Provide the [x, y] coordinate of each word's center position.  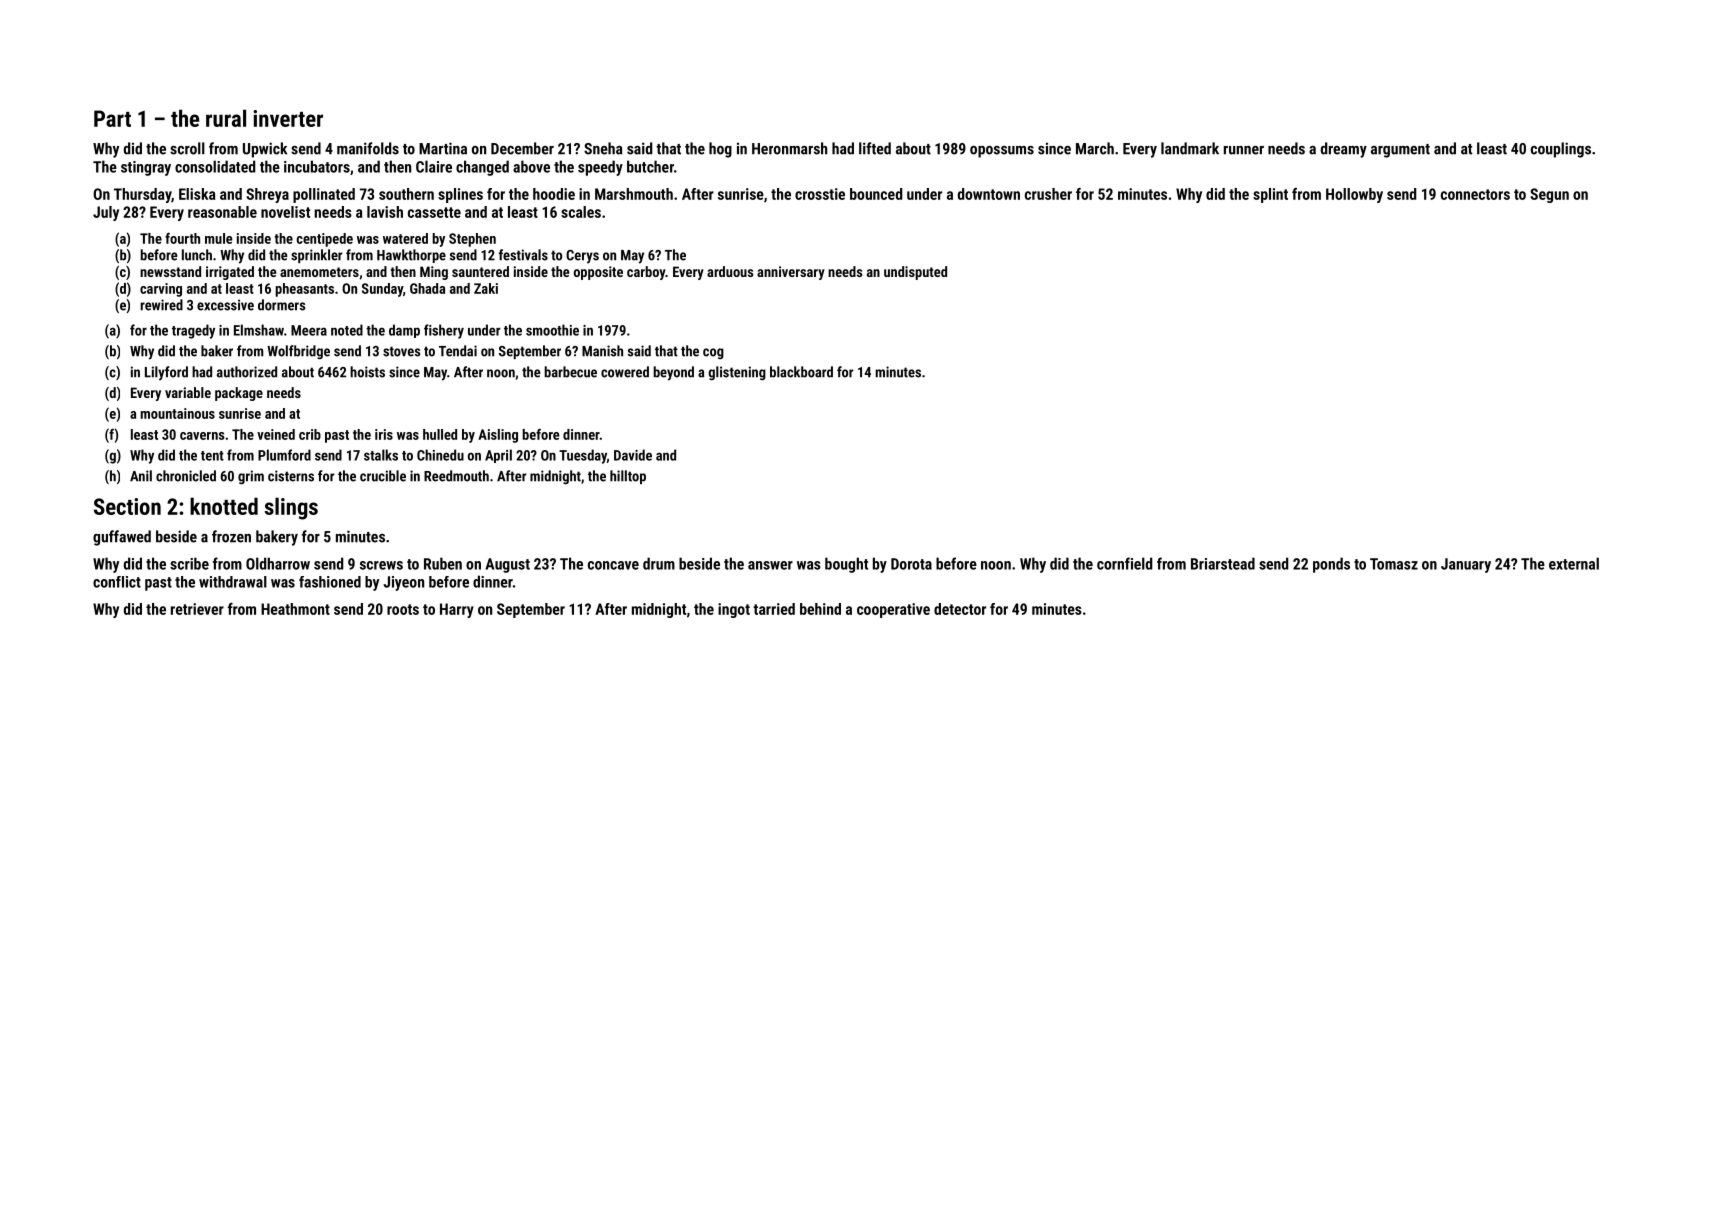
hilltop [628, 477]
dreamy [1344, 150]
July [106, 213]
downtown [989, 194]
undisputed [915, 273]
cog [713, 353]
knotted [224, 506]
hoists [367, 372]
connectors [1475, 194]
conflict [117, 582]
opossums [1002, 152]
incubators [317, 166]
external [1574, 563]
